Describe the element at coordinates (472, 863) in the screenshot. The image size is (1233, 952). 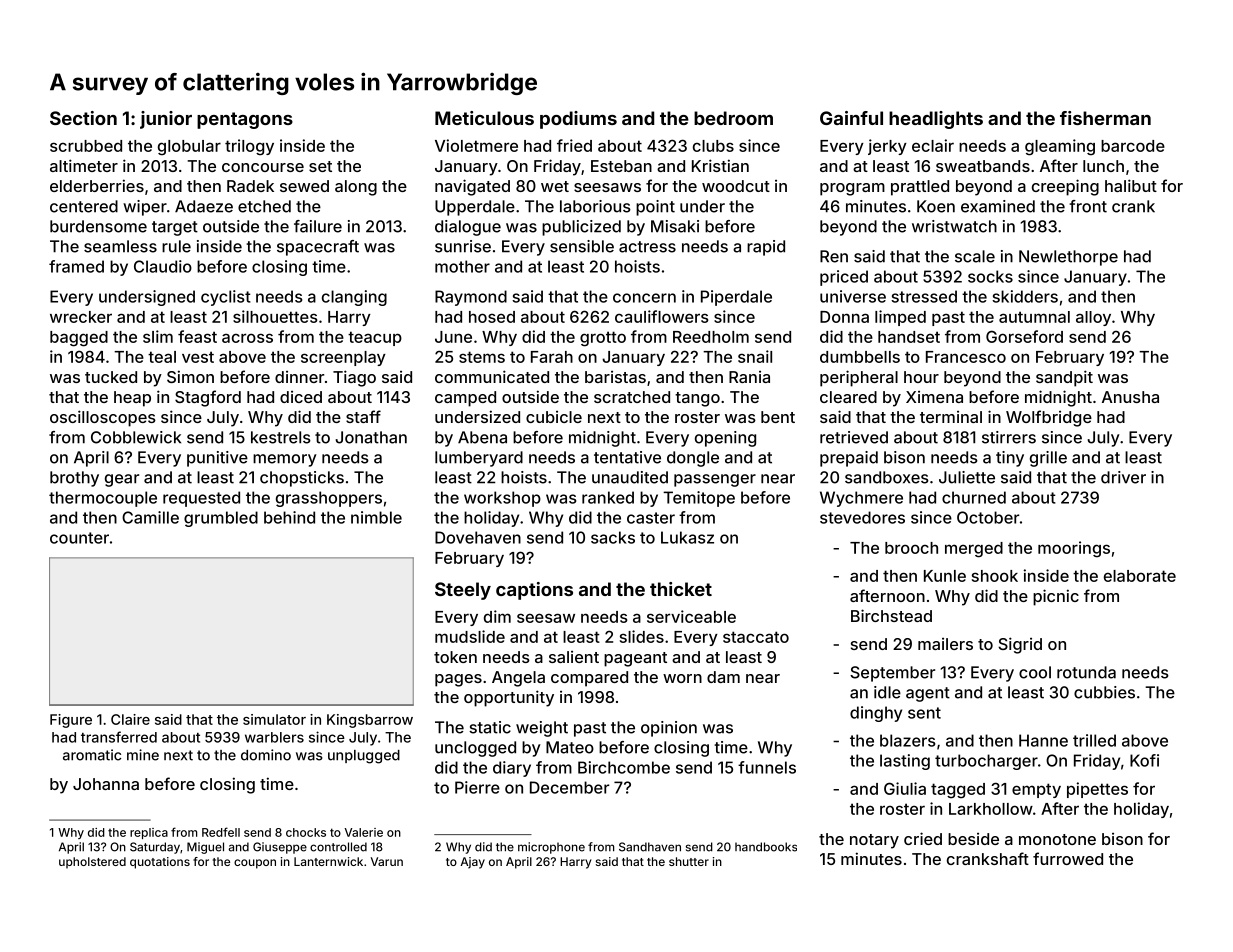
I see `Ajay` at that location.
